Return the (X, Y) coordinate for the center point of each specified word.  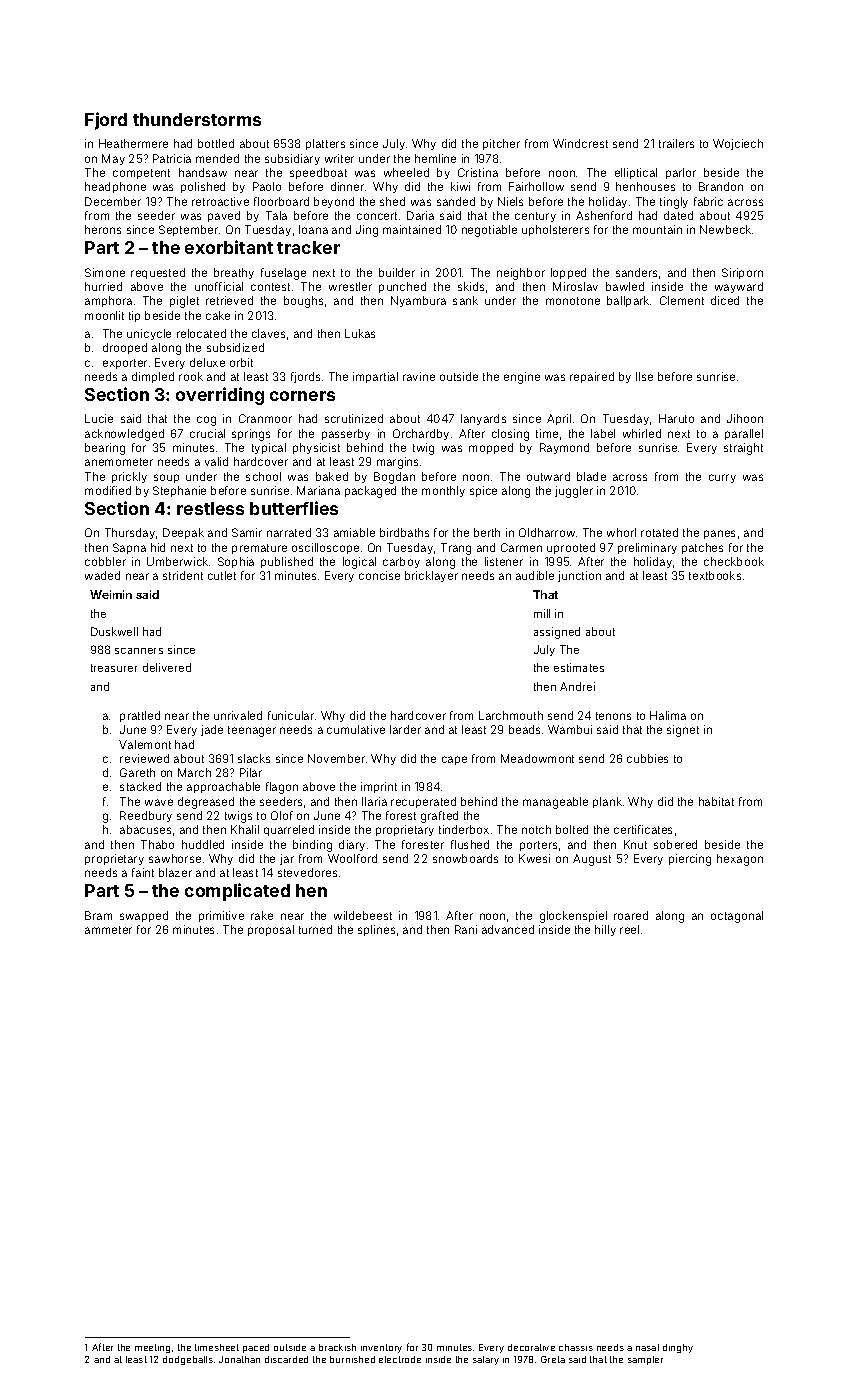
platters (325, 144)
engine (522, 378)
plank (607, 802)
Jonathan (239, 1359)
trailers (676, 143)
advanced (508, 929)
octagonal (737, 917)
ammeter (108, 930)
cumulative (356, 729)
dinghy (678, 1348)
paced (256, 1348)
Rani (466, 929)
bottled (216, 143)
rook (191, 376)
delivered (167, 667)
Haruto (676, 418)
